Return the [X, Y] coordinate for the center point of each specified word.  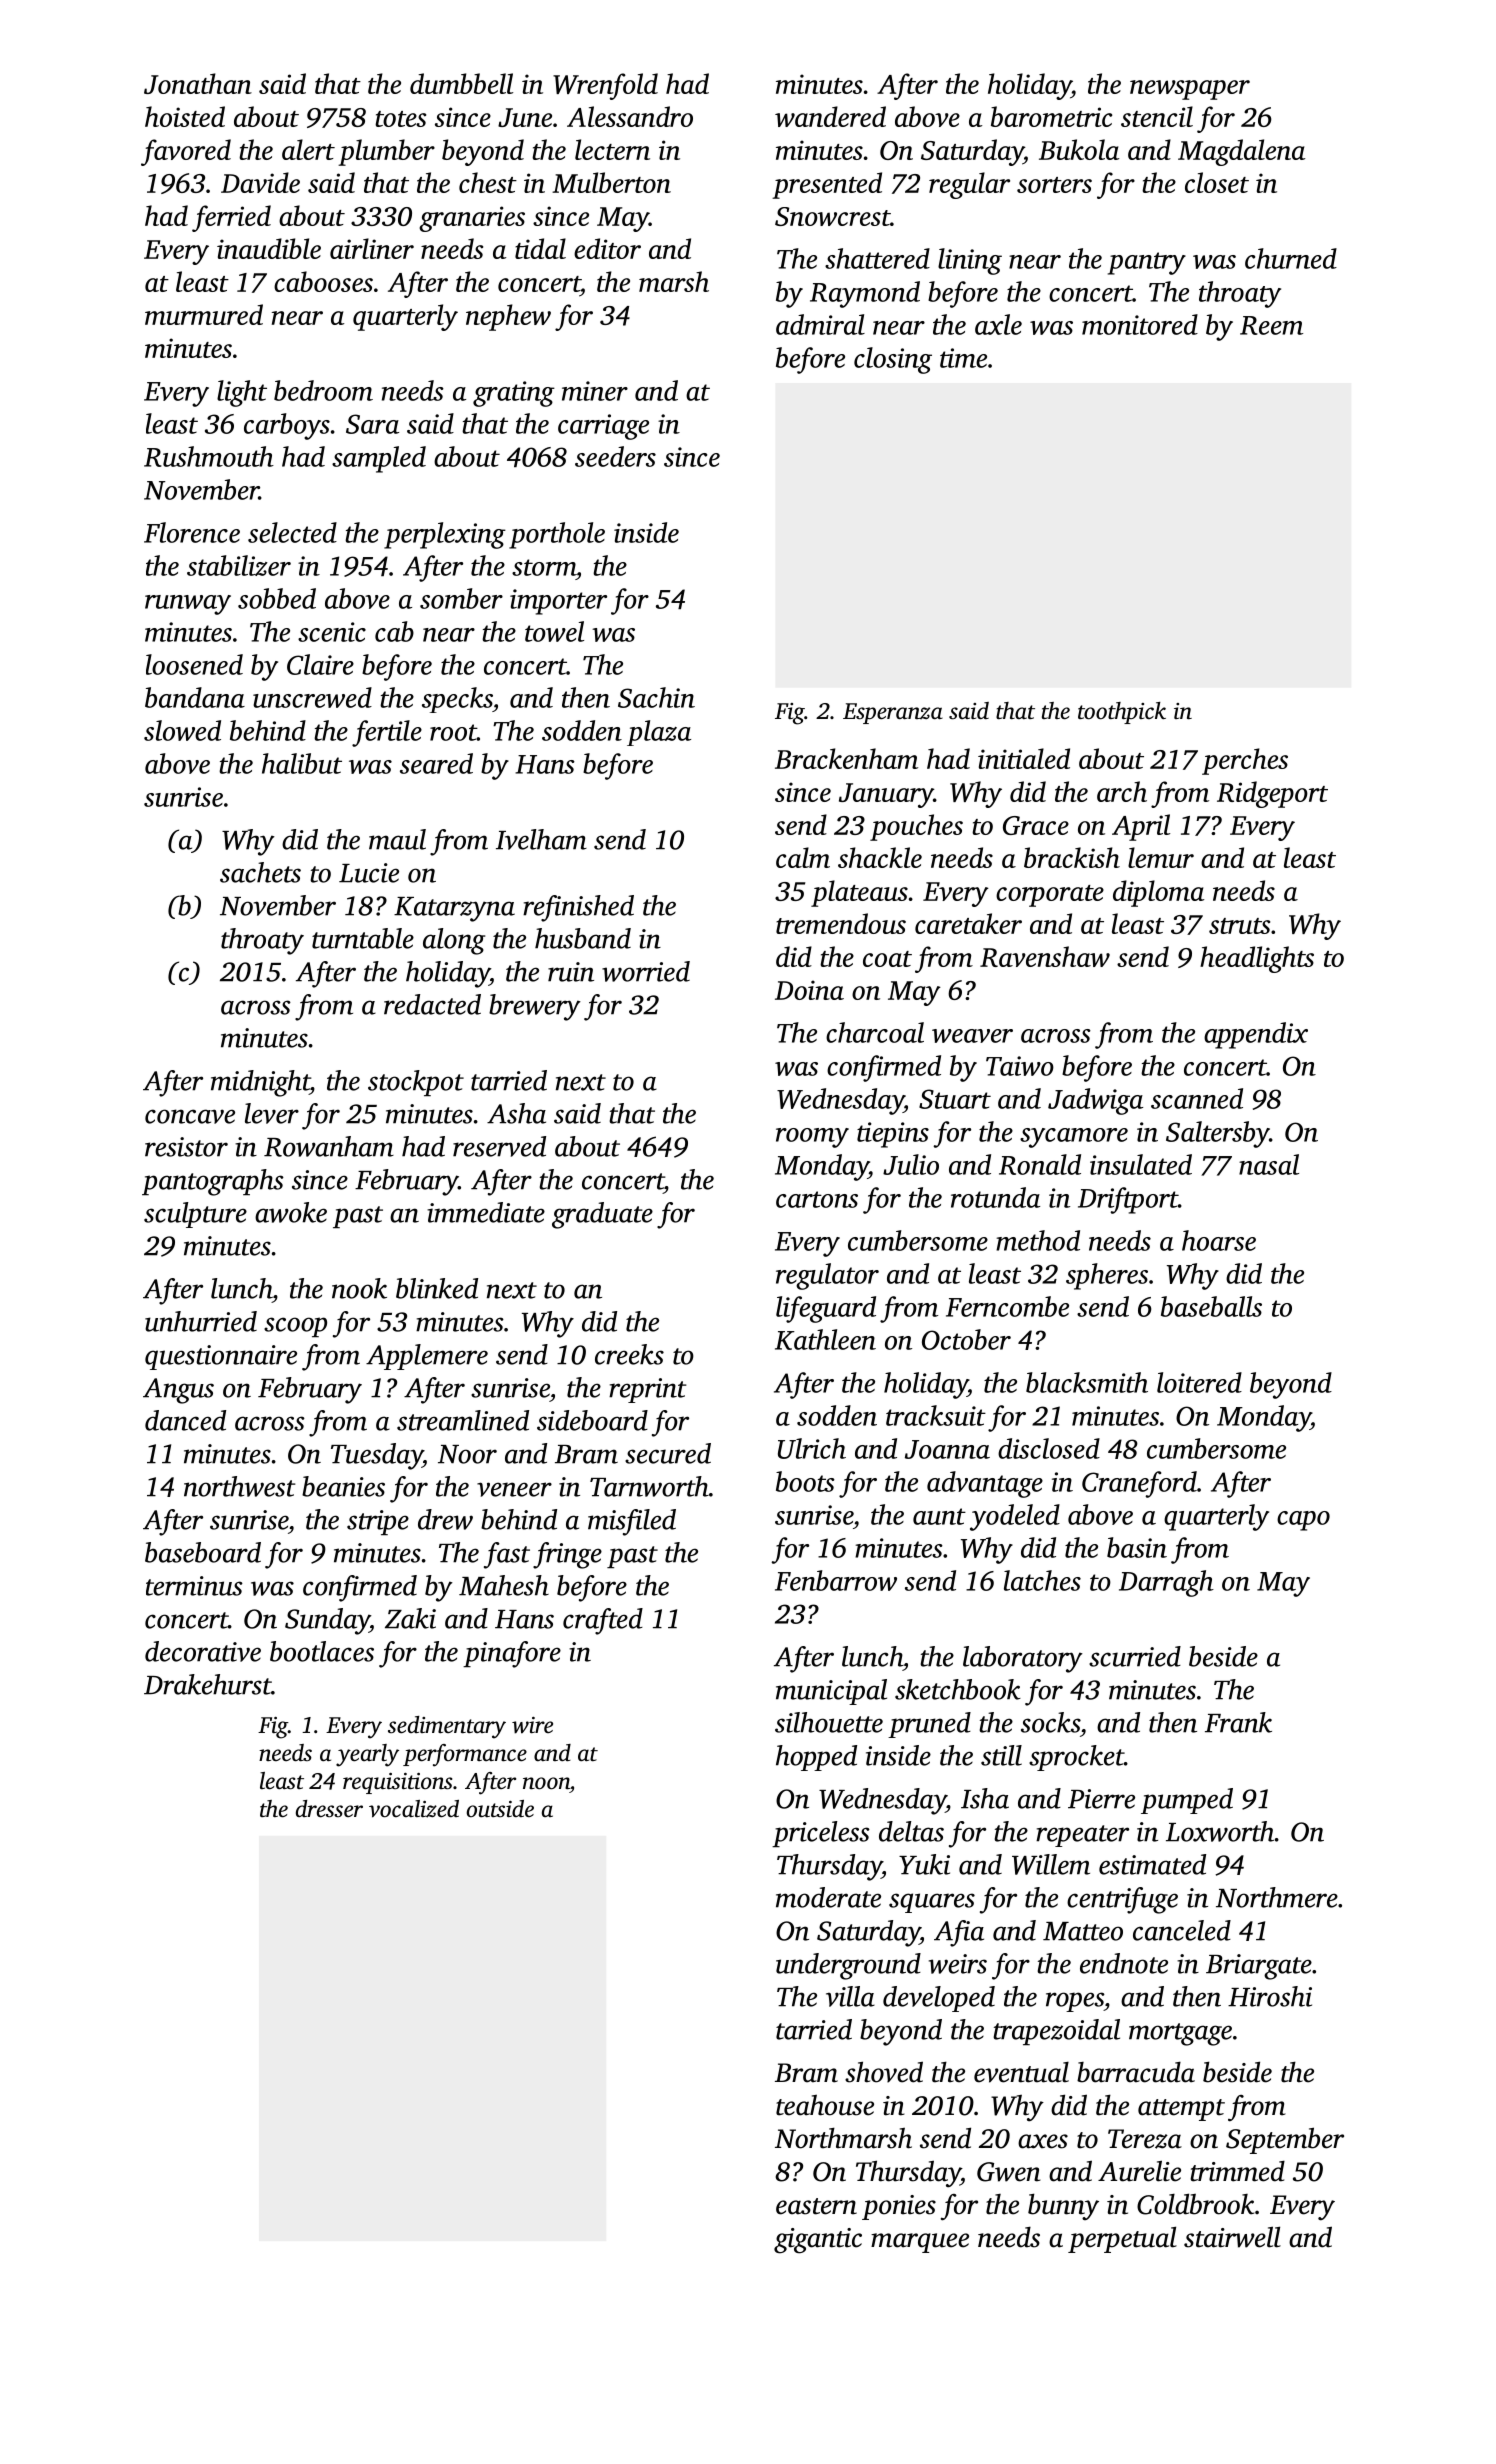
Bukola [1079, 149]
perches [1245, 761]
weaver [972, 1036]
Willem [1051, 1864]
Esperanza [893, 713]
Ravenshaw [1045, 956]
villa [850, 1996]
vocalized [414, 1809]
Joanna [947, 1449]
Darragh [1166, 1583]
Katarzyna [454, 909]
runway [188, 605]
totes [400, 119]
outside [500, 1808]
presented [827, 185]
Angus [178, 1391]
